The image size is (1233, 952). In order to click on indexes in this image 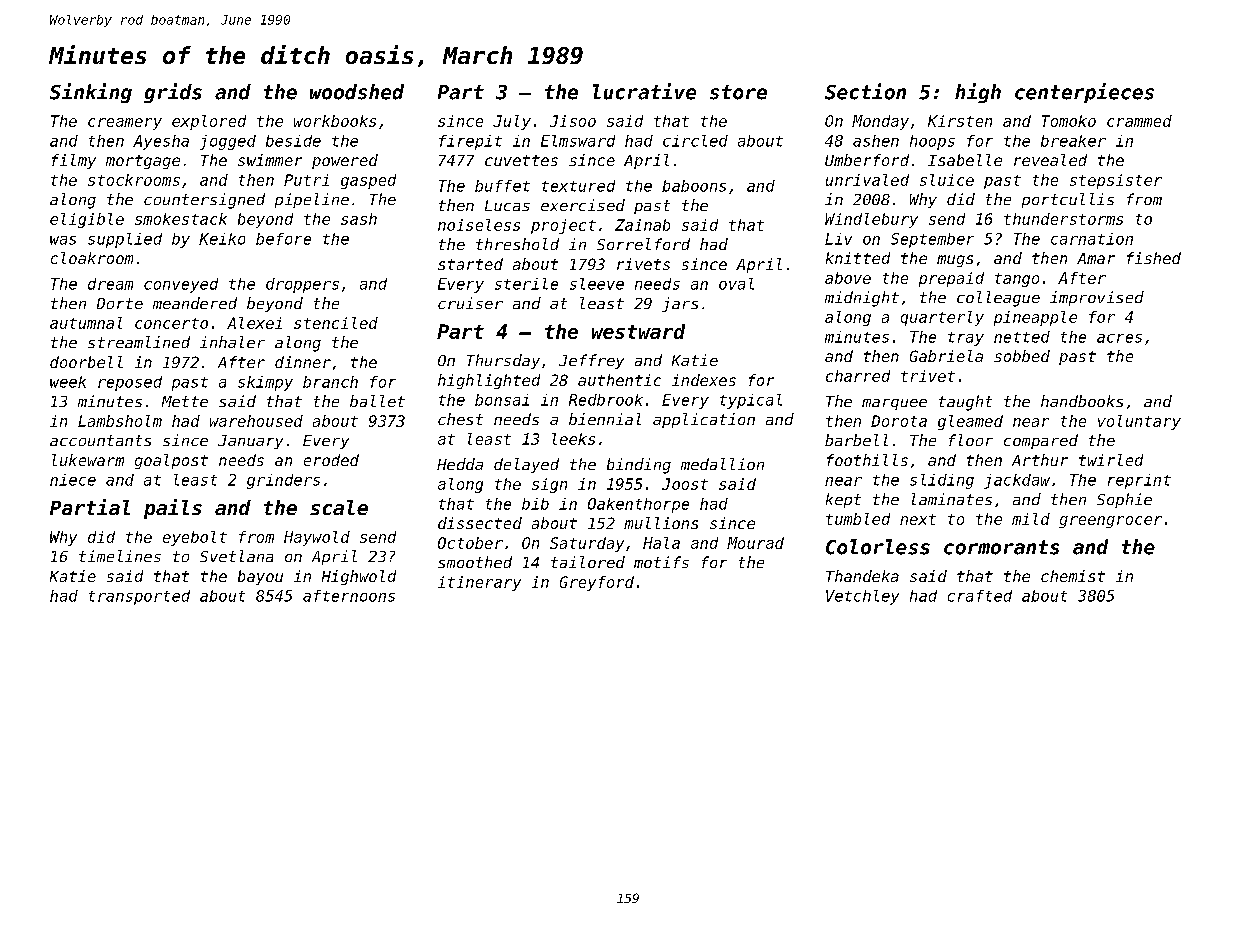, I will do `click(704, 380)`.
